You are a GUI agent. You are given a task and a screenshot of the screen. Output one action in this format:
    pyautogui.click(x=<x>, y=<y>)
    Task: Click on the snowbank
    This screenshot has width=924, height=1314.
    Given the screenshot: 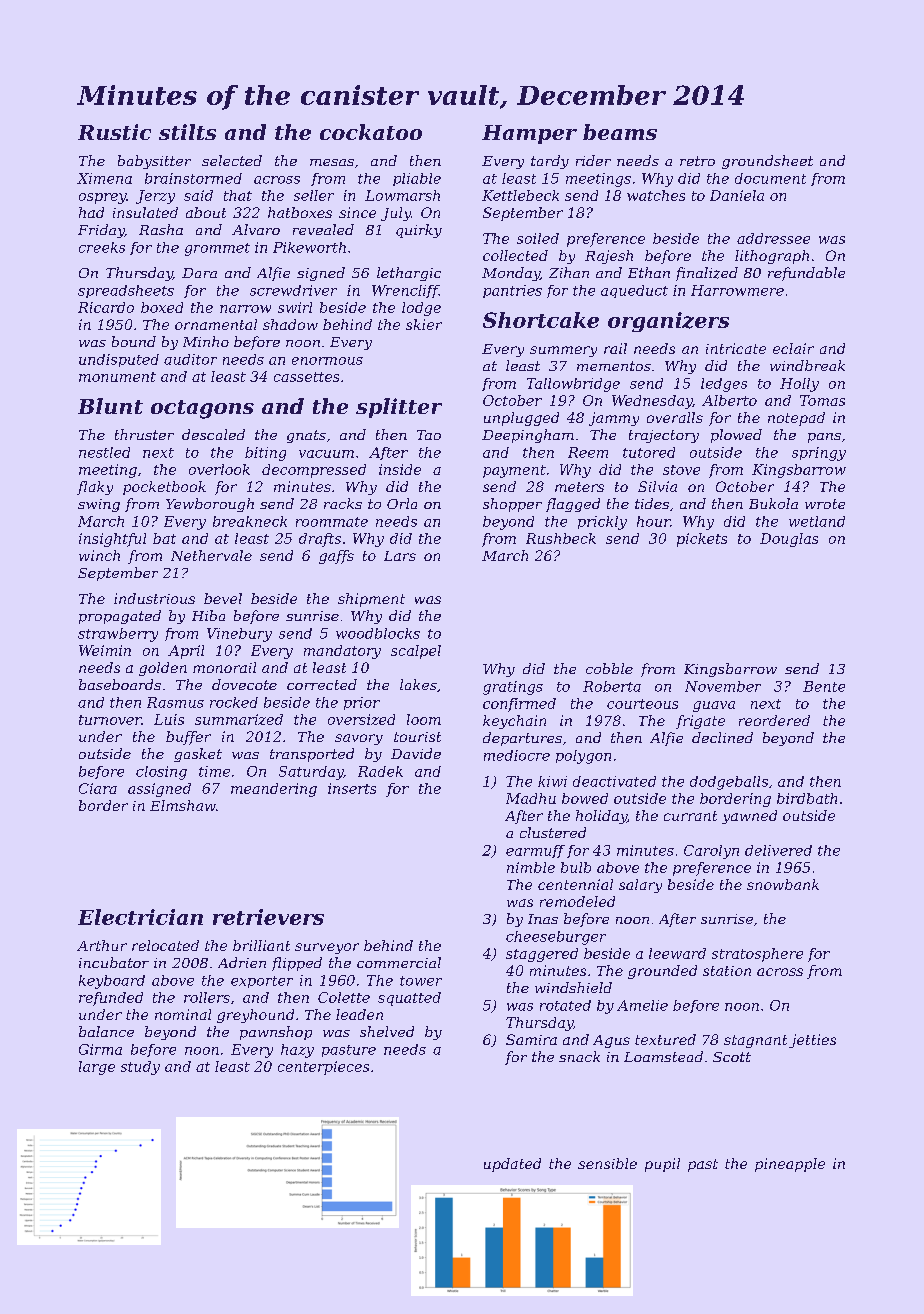 What is the action you would take?
    pyautogui.click(x=783, y=884)
